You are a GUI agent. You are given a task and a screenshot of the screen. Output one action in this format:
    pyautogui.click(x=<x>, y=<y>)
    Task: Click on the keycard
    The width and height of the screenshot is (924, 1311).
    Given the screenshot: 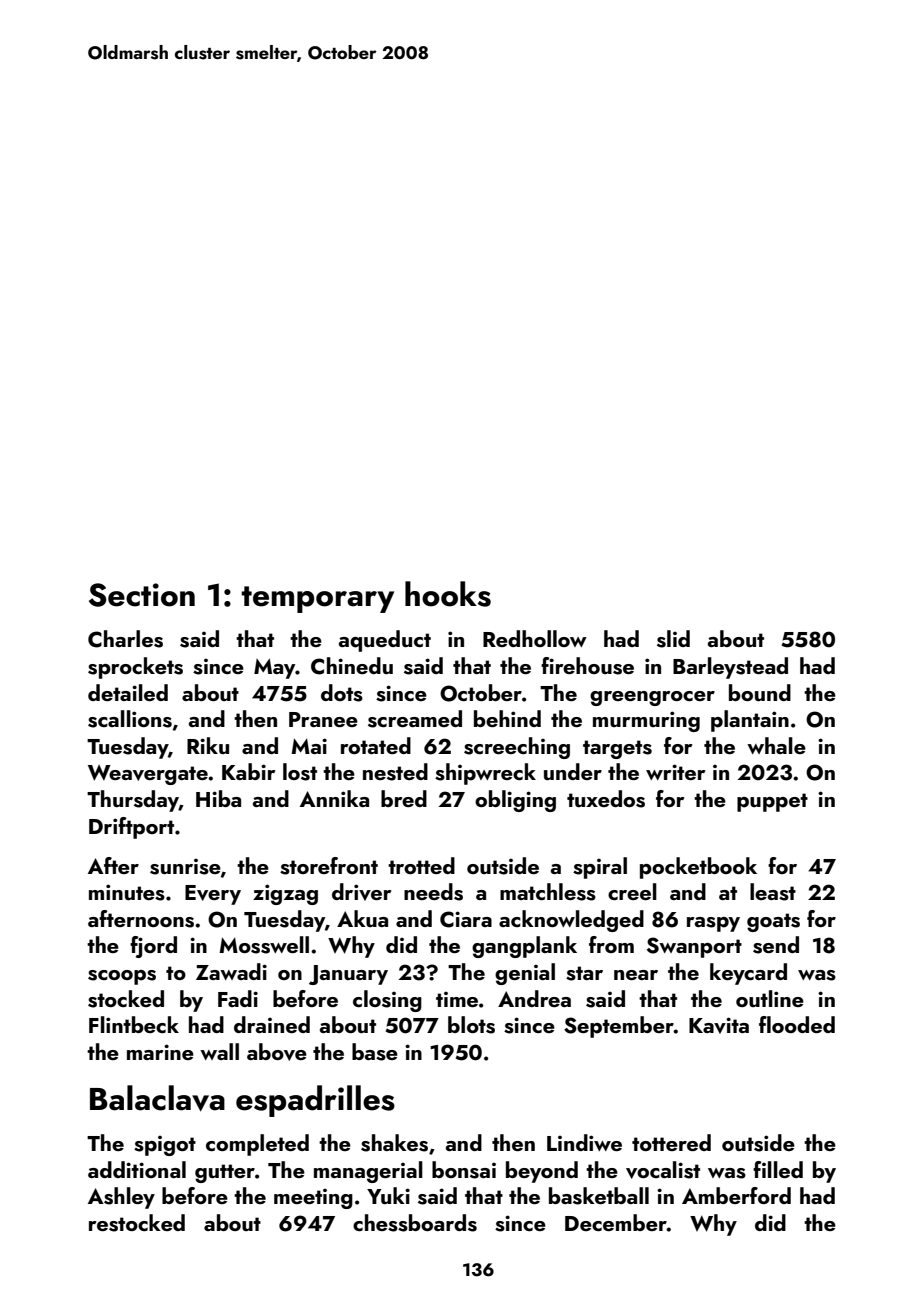 What is the action you would take?
    pyautogui.click(x=748, y=974)
